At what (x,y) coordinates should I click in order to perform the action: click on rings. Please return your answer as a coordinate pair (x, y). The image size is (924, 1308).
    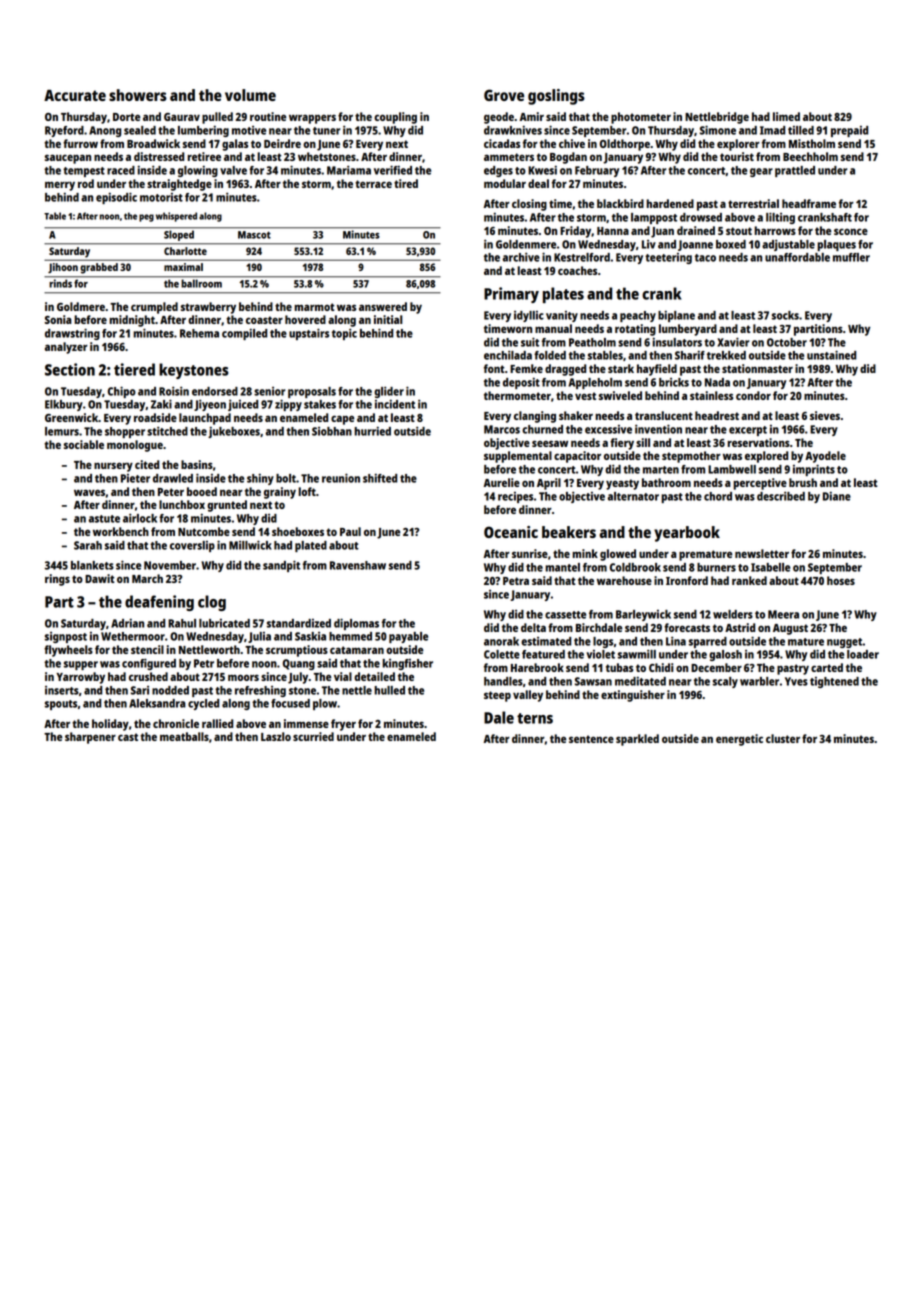
    Looking at the image, I should click on (57, 580).
